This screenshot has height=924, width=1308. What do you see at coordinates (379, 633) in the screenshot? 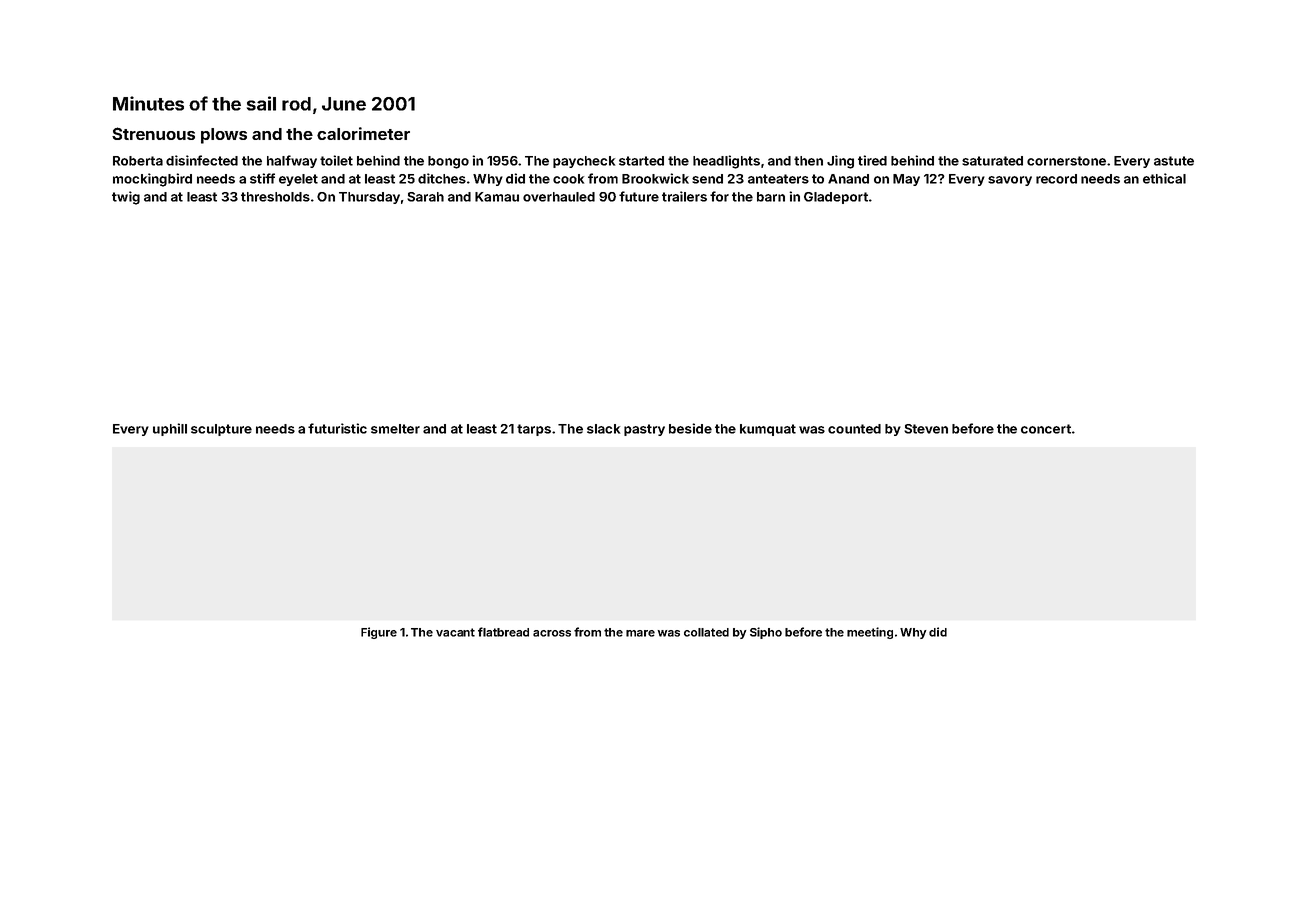
I see `Figure` at bounding box center [379, 633].
